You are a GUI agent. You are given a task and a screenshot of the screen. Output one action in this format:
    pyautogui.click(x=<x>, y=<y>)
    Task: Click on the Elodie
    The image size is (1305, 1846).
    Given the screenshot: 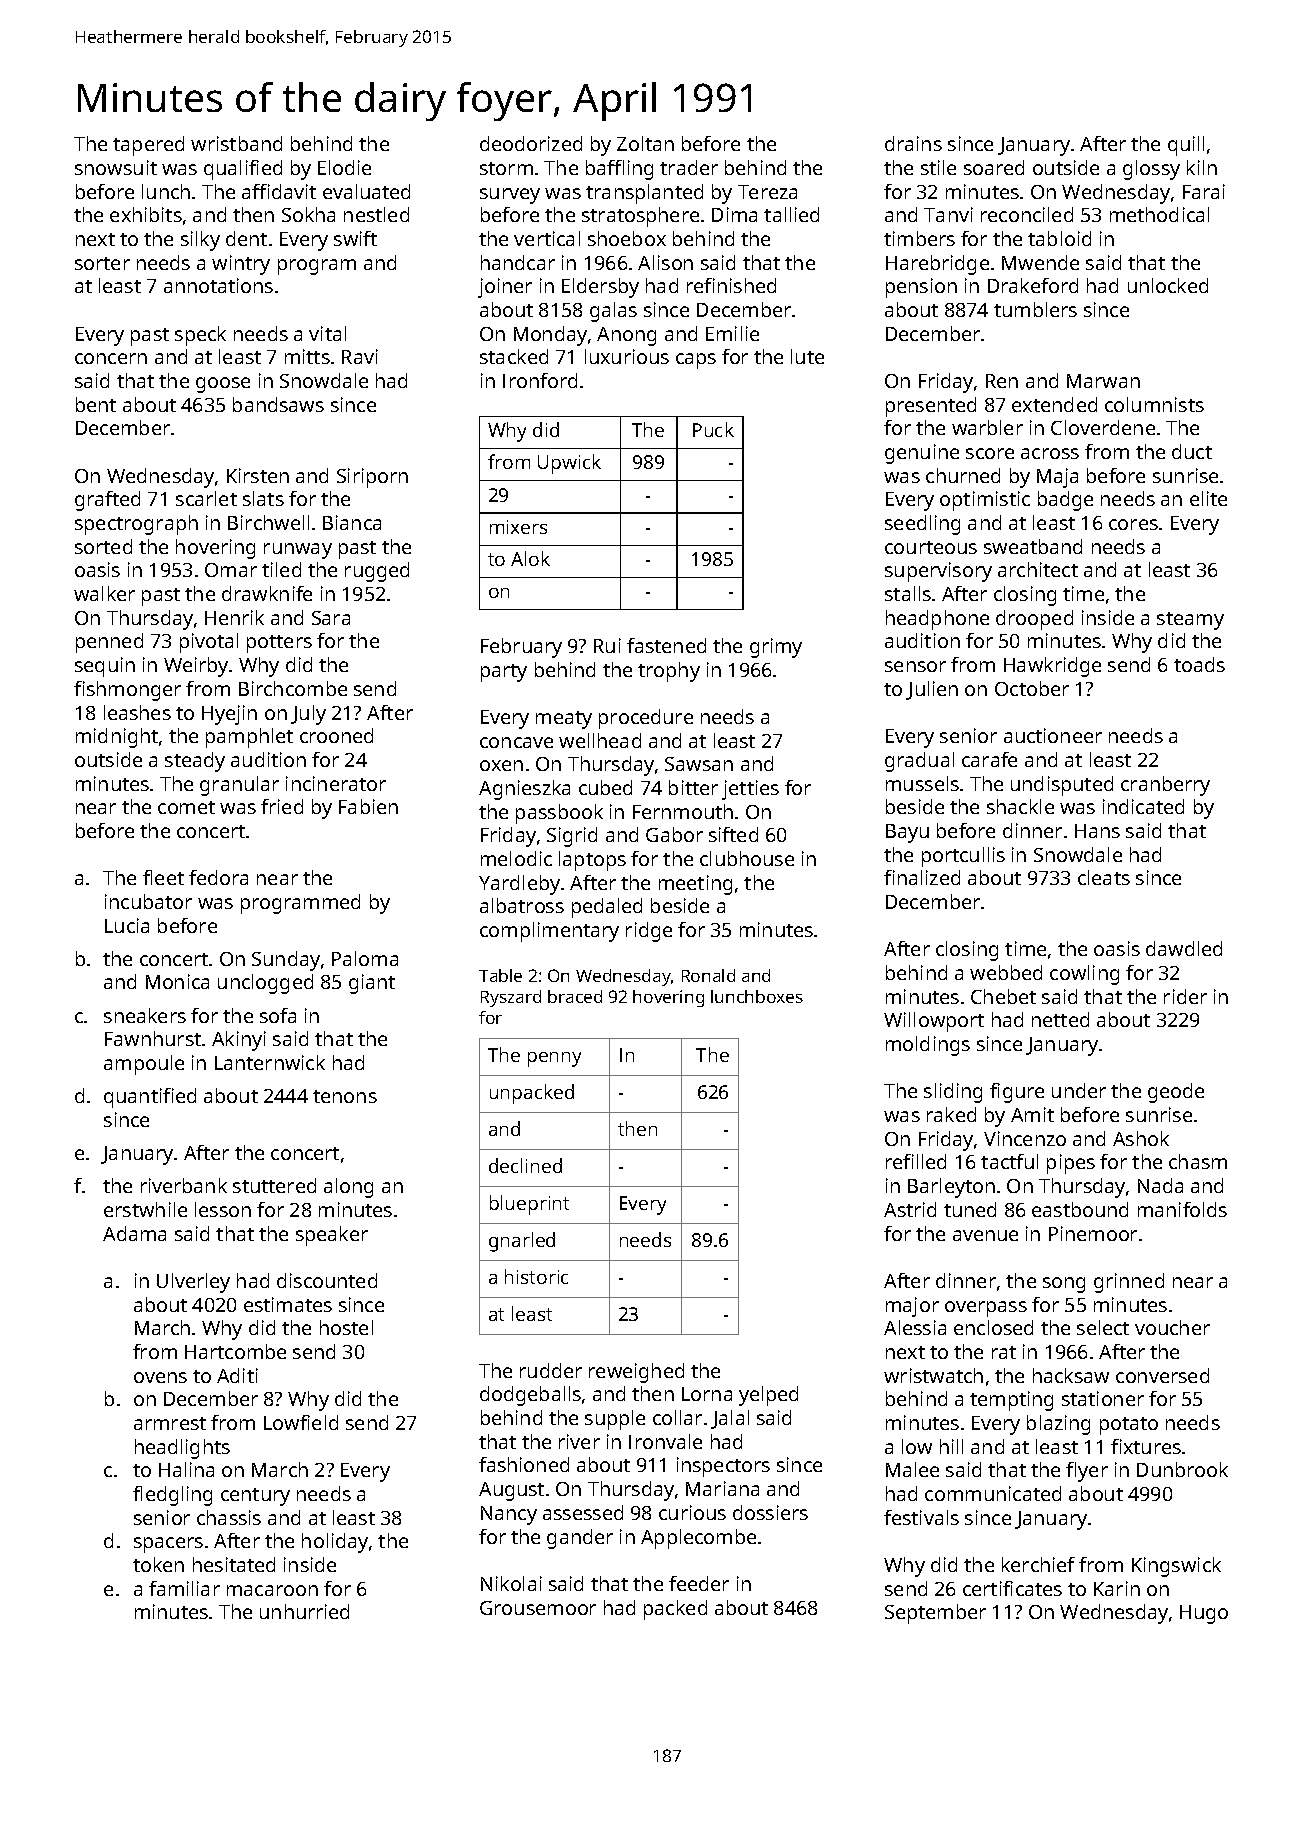 What is the action you would take?
    pyautogui.click(x=344, y=167)
